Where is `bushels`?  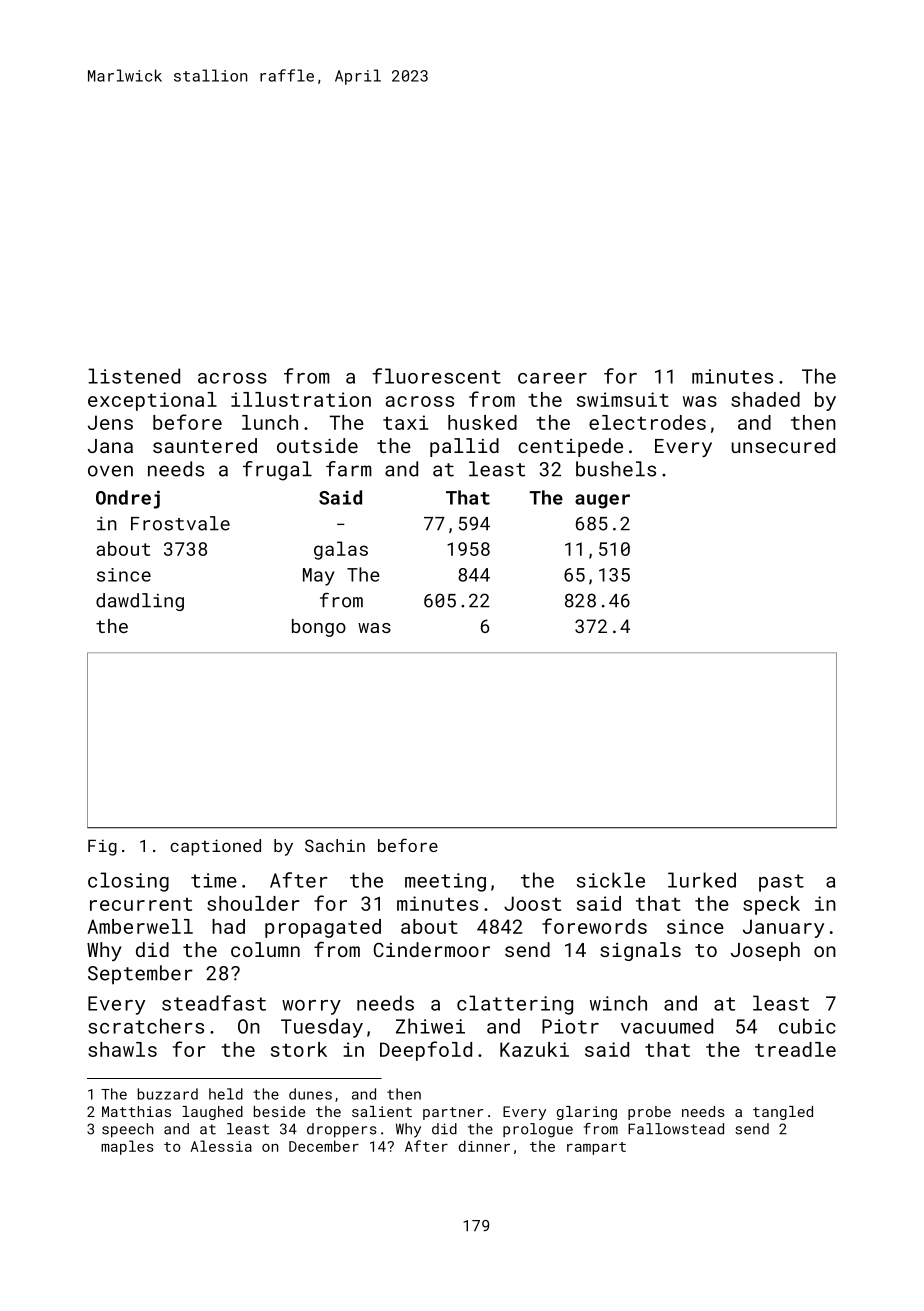
bushels is located at coordinates (616, 469).
